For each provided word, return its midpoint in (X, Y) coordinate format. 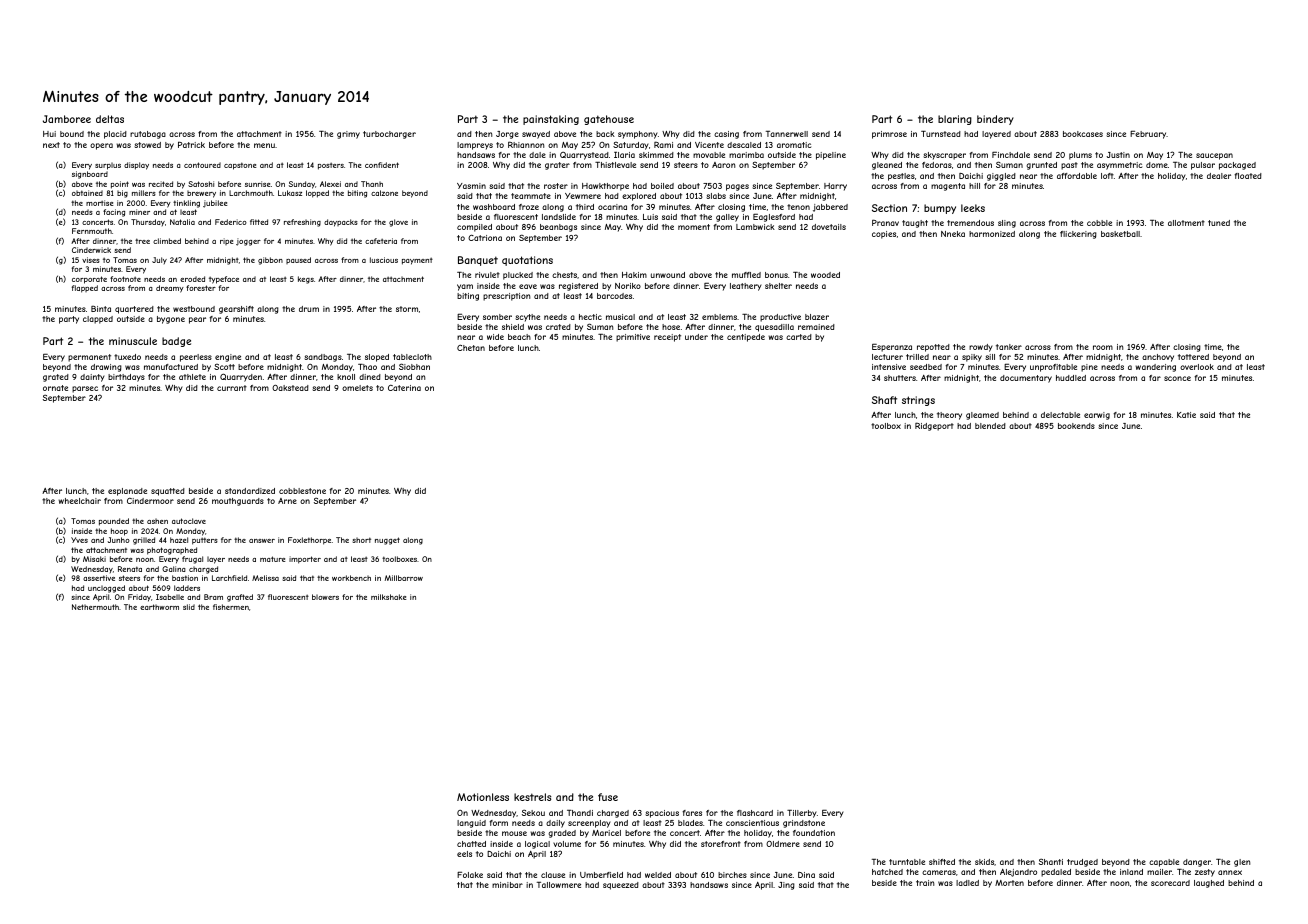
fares (692, 813)
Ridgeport (934, 426)
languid (471, 824)
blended (990, 426)
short (362, 540)
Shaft (884, 400)
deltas (110, 119)
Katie (1186, 415)
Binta (101, 308)
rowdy (981, 348)
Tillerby (802, 814)
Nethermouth (95, 607)
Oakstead (290, 388)
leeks (973, 208)
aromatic (794, 145)
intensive (889, 367)
